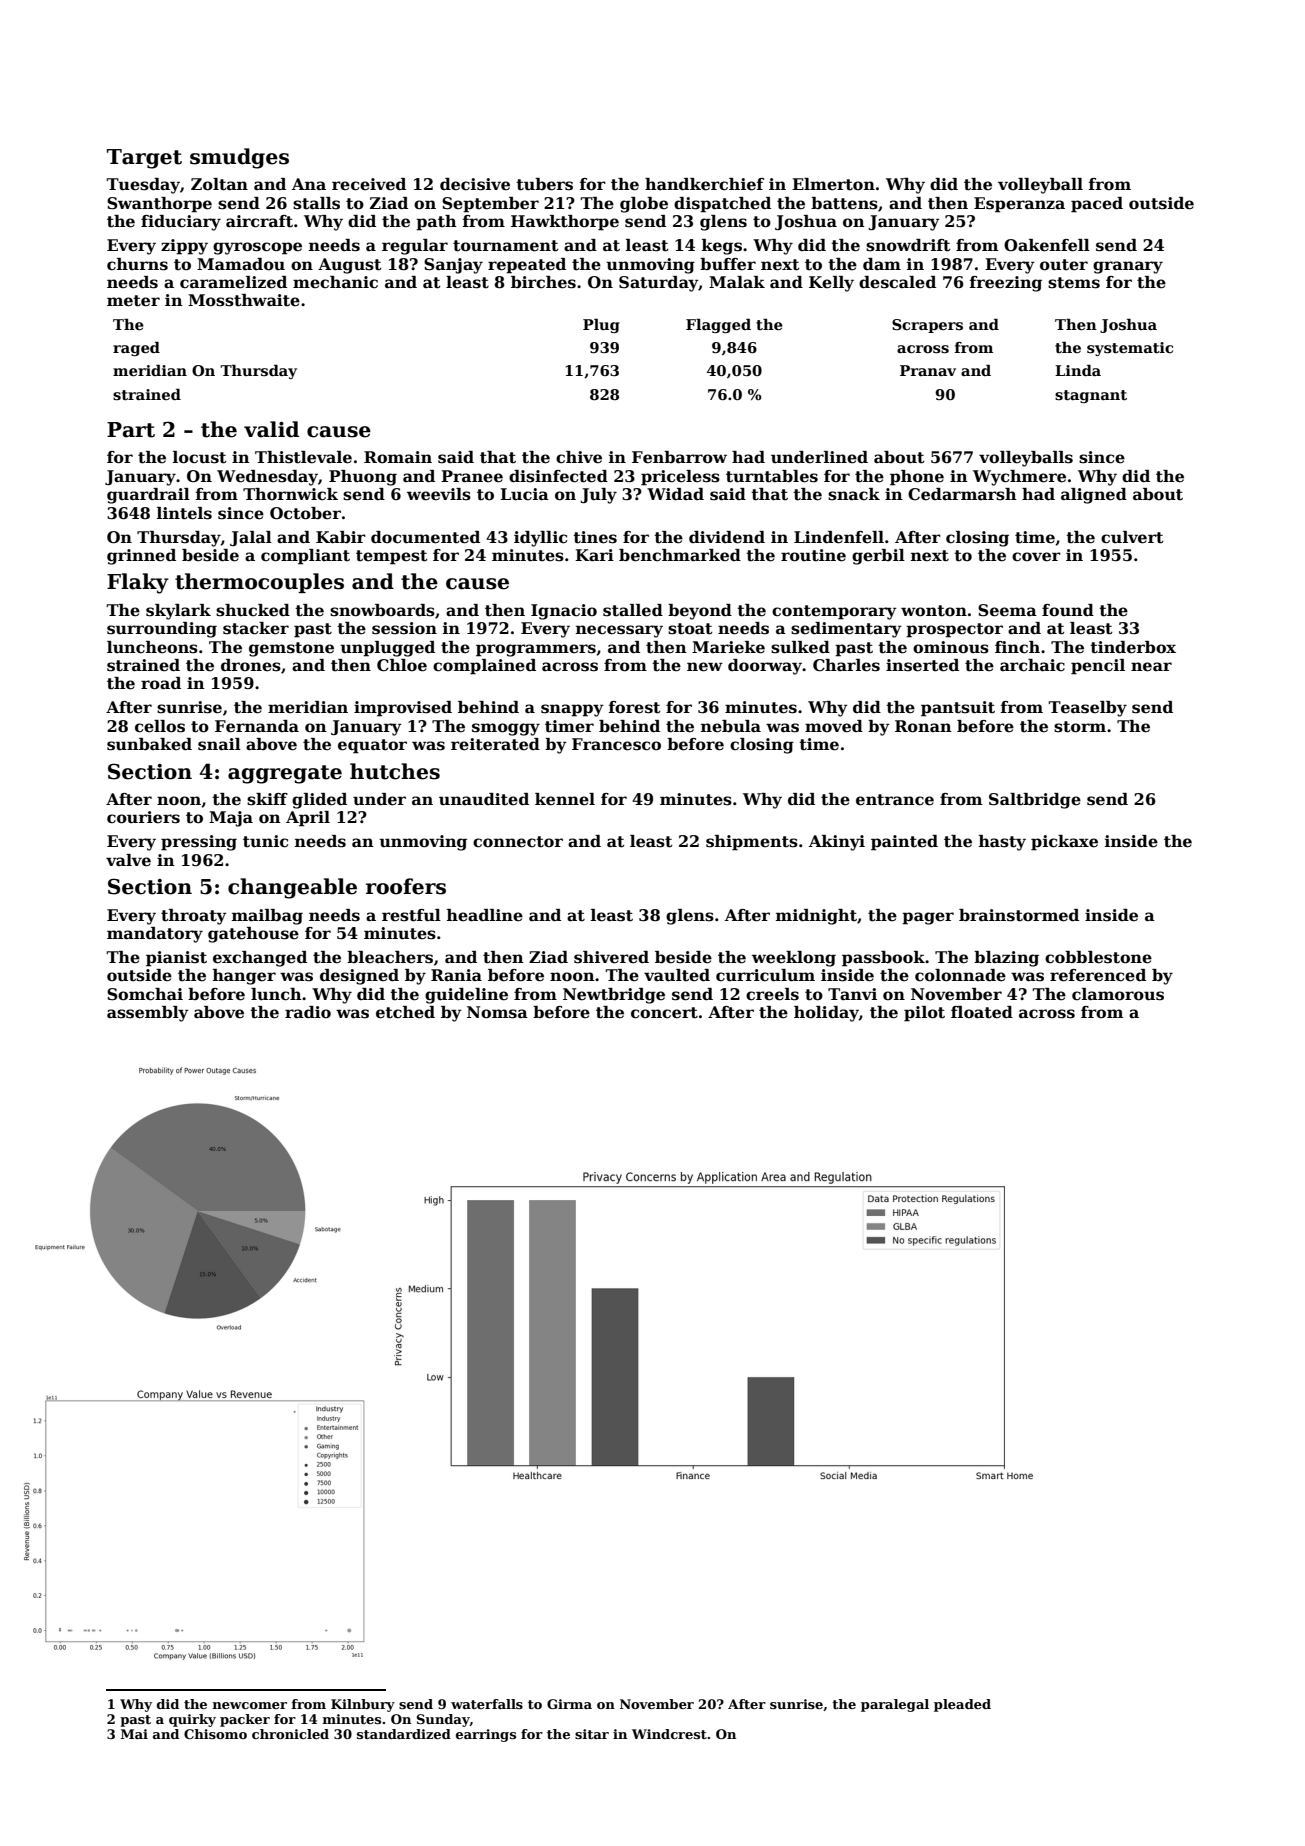 The height and width of the screenshot is (1846, 1305). I want to click on cobblestone, so click(1098, 957).
